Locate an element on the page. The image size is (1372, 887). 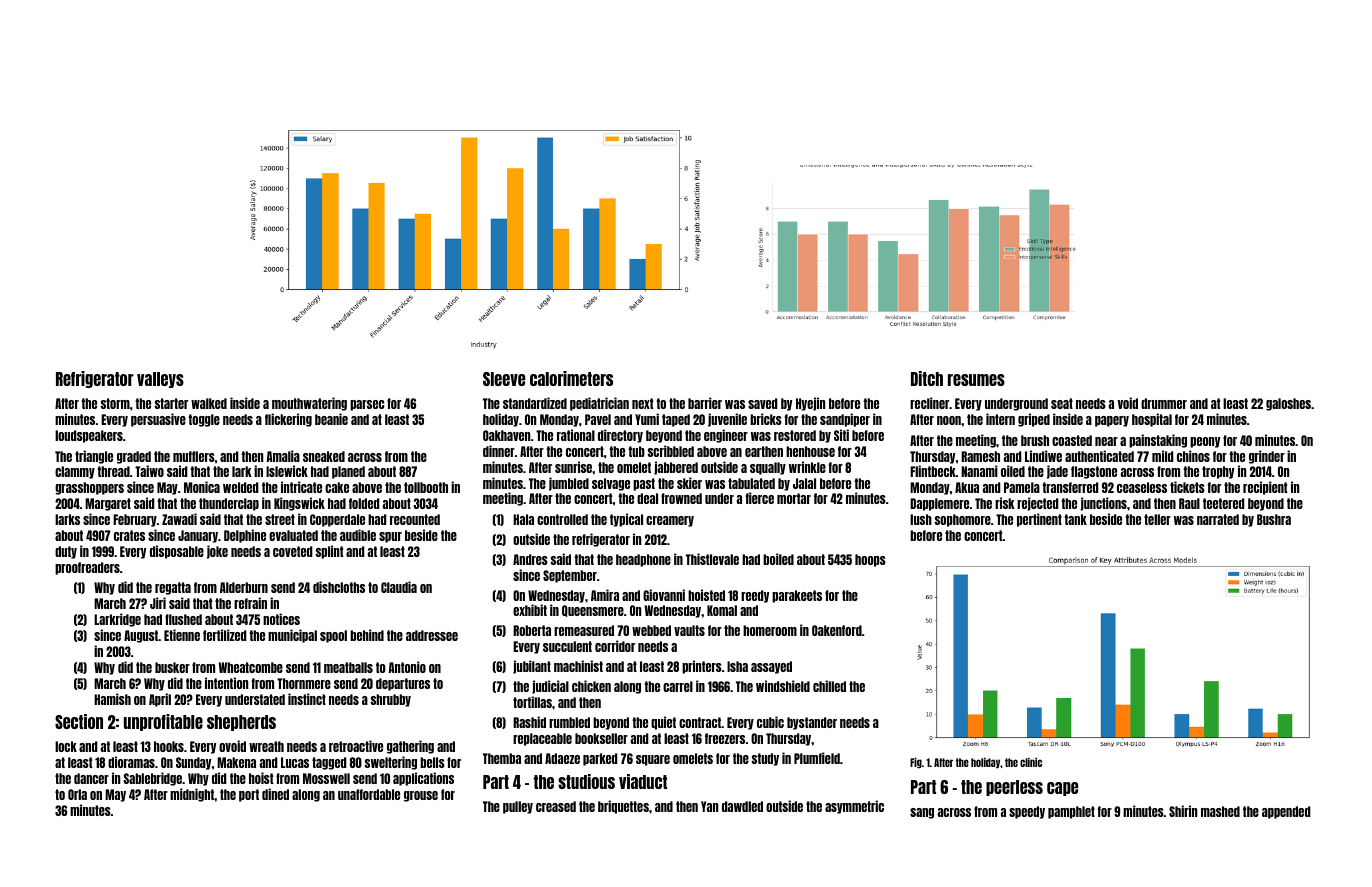
crates is located at coordinates (129, 535).
